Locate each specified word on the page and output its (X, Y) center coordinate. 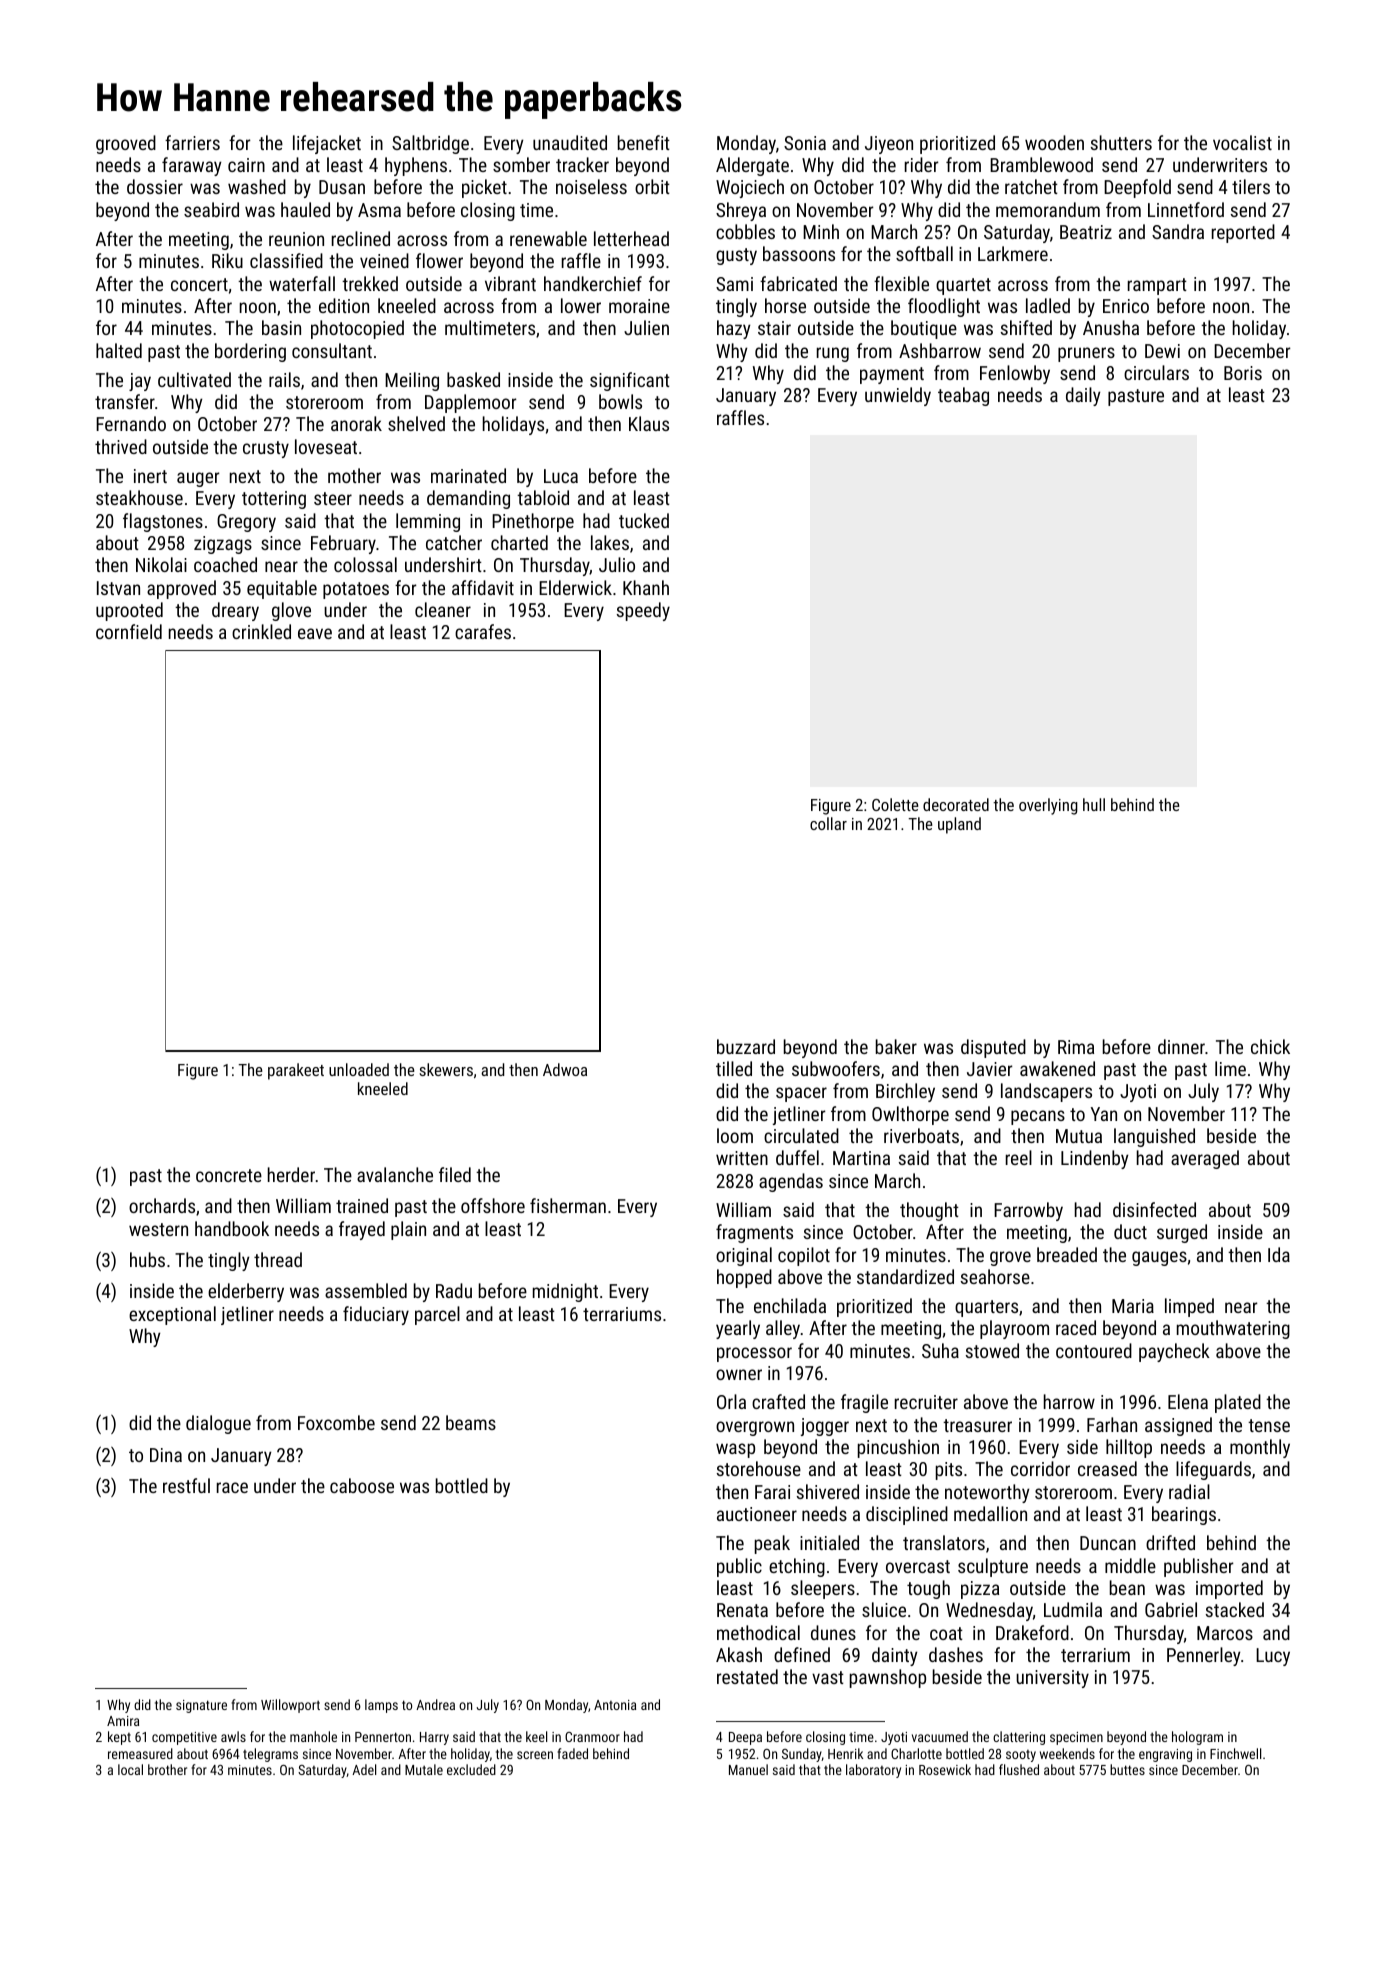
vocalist (1242, 142)
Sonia (805, 143)
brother (167, 1769)
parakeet (296, 1071)
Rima (1076, 1047)
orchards (162, 1205)
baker (896, 1046)
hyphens (416, 166)
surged (1182, 1233)
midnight (565, 1292)
